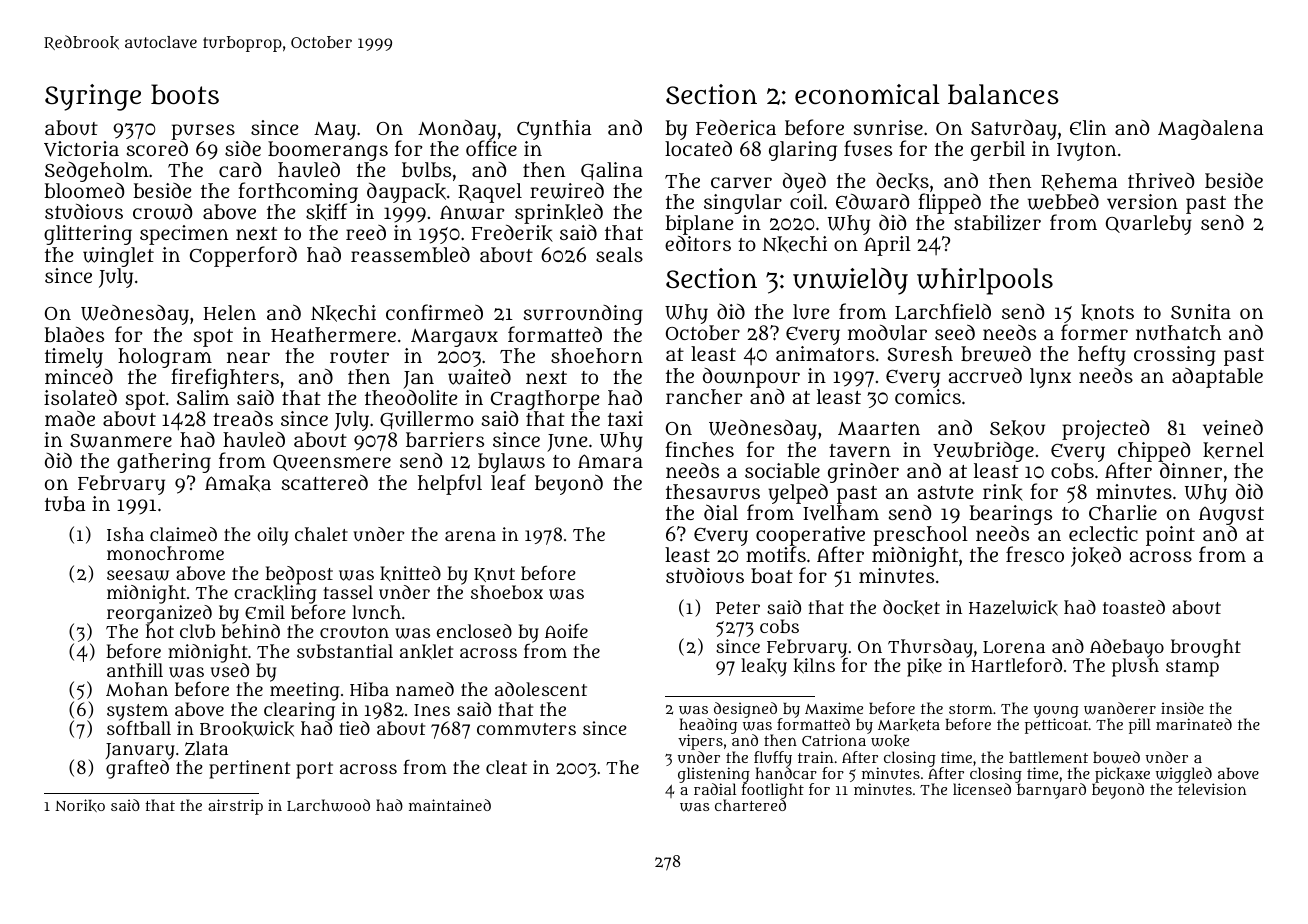  Describe the element at coordinates (1194, 724) in the image. I see `marinated` at that location.
